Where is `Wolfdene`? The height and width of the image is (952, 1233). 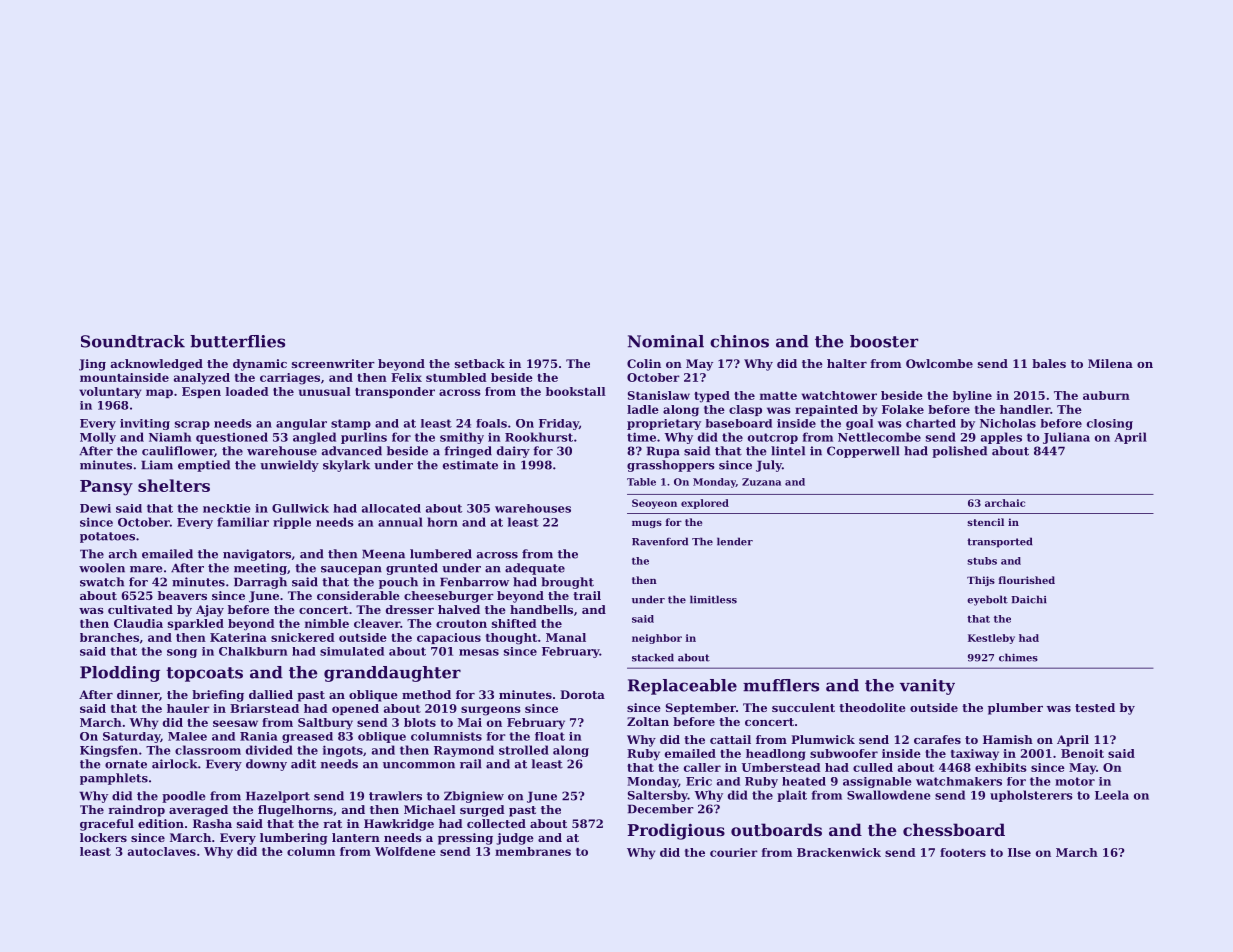
Wolfdene is located at coordinates (405, 851).
